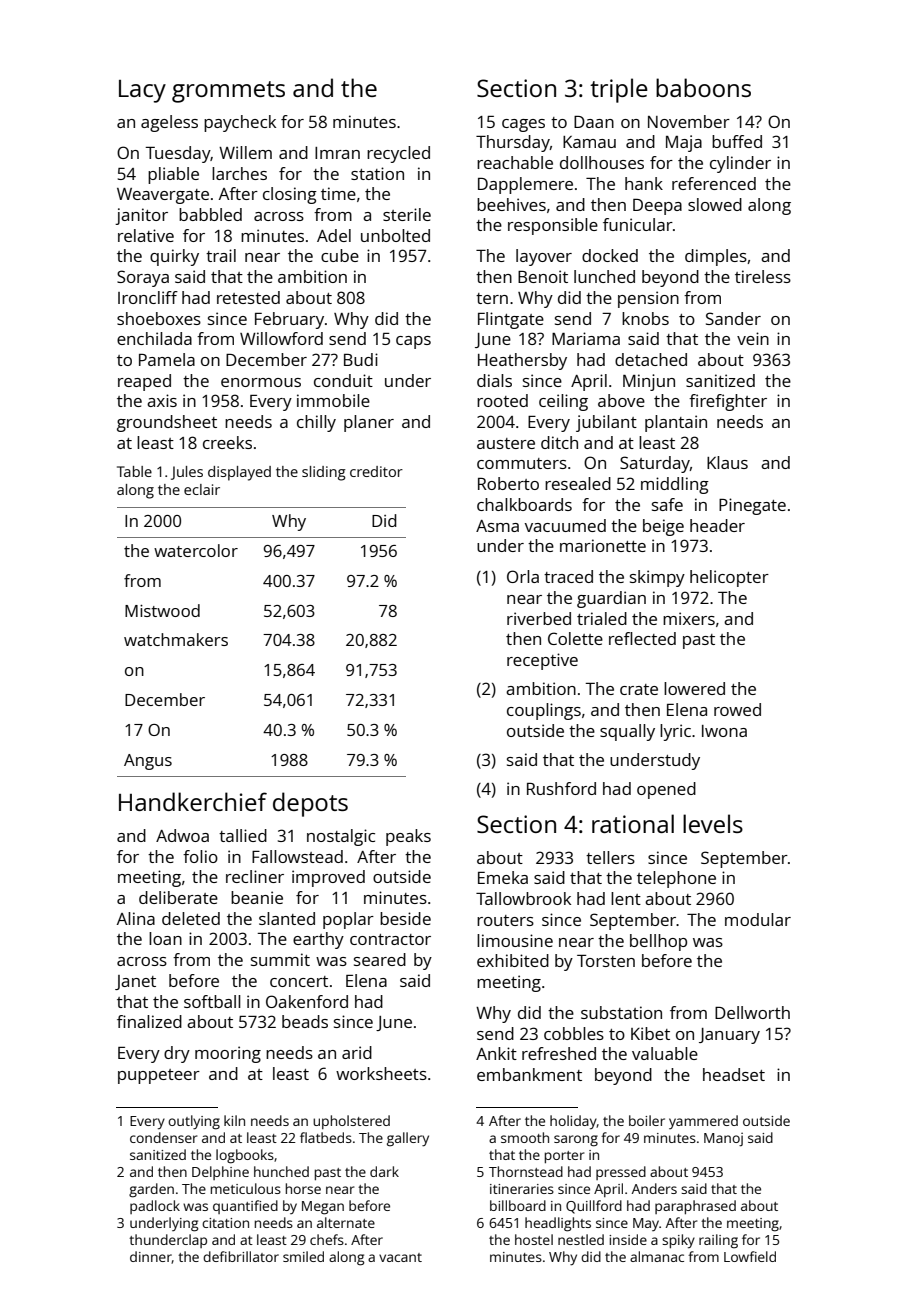 The height and width of the page is (1316, 908). What do you see at coordinates (523, 576) in the page?
I see `Orla` at bounding box center [523, 576].
